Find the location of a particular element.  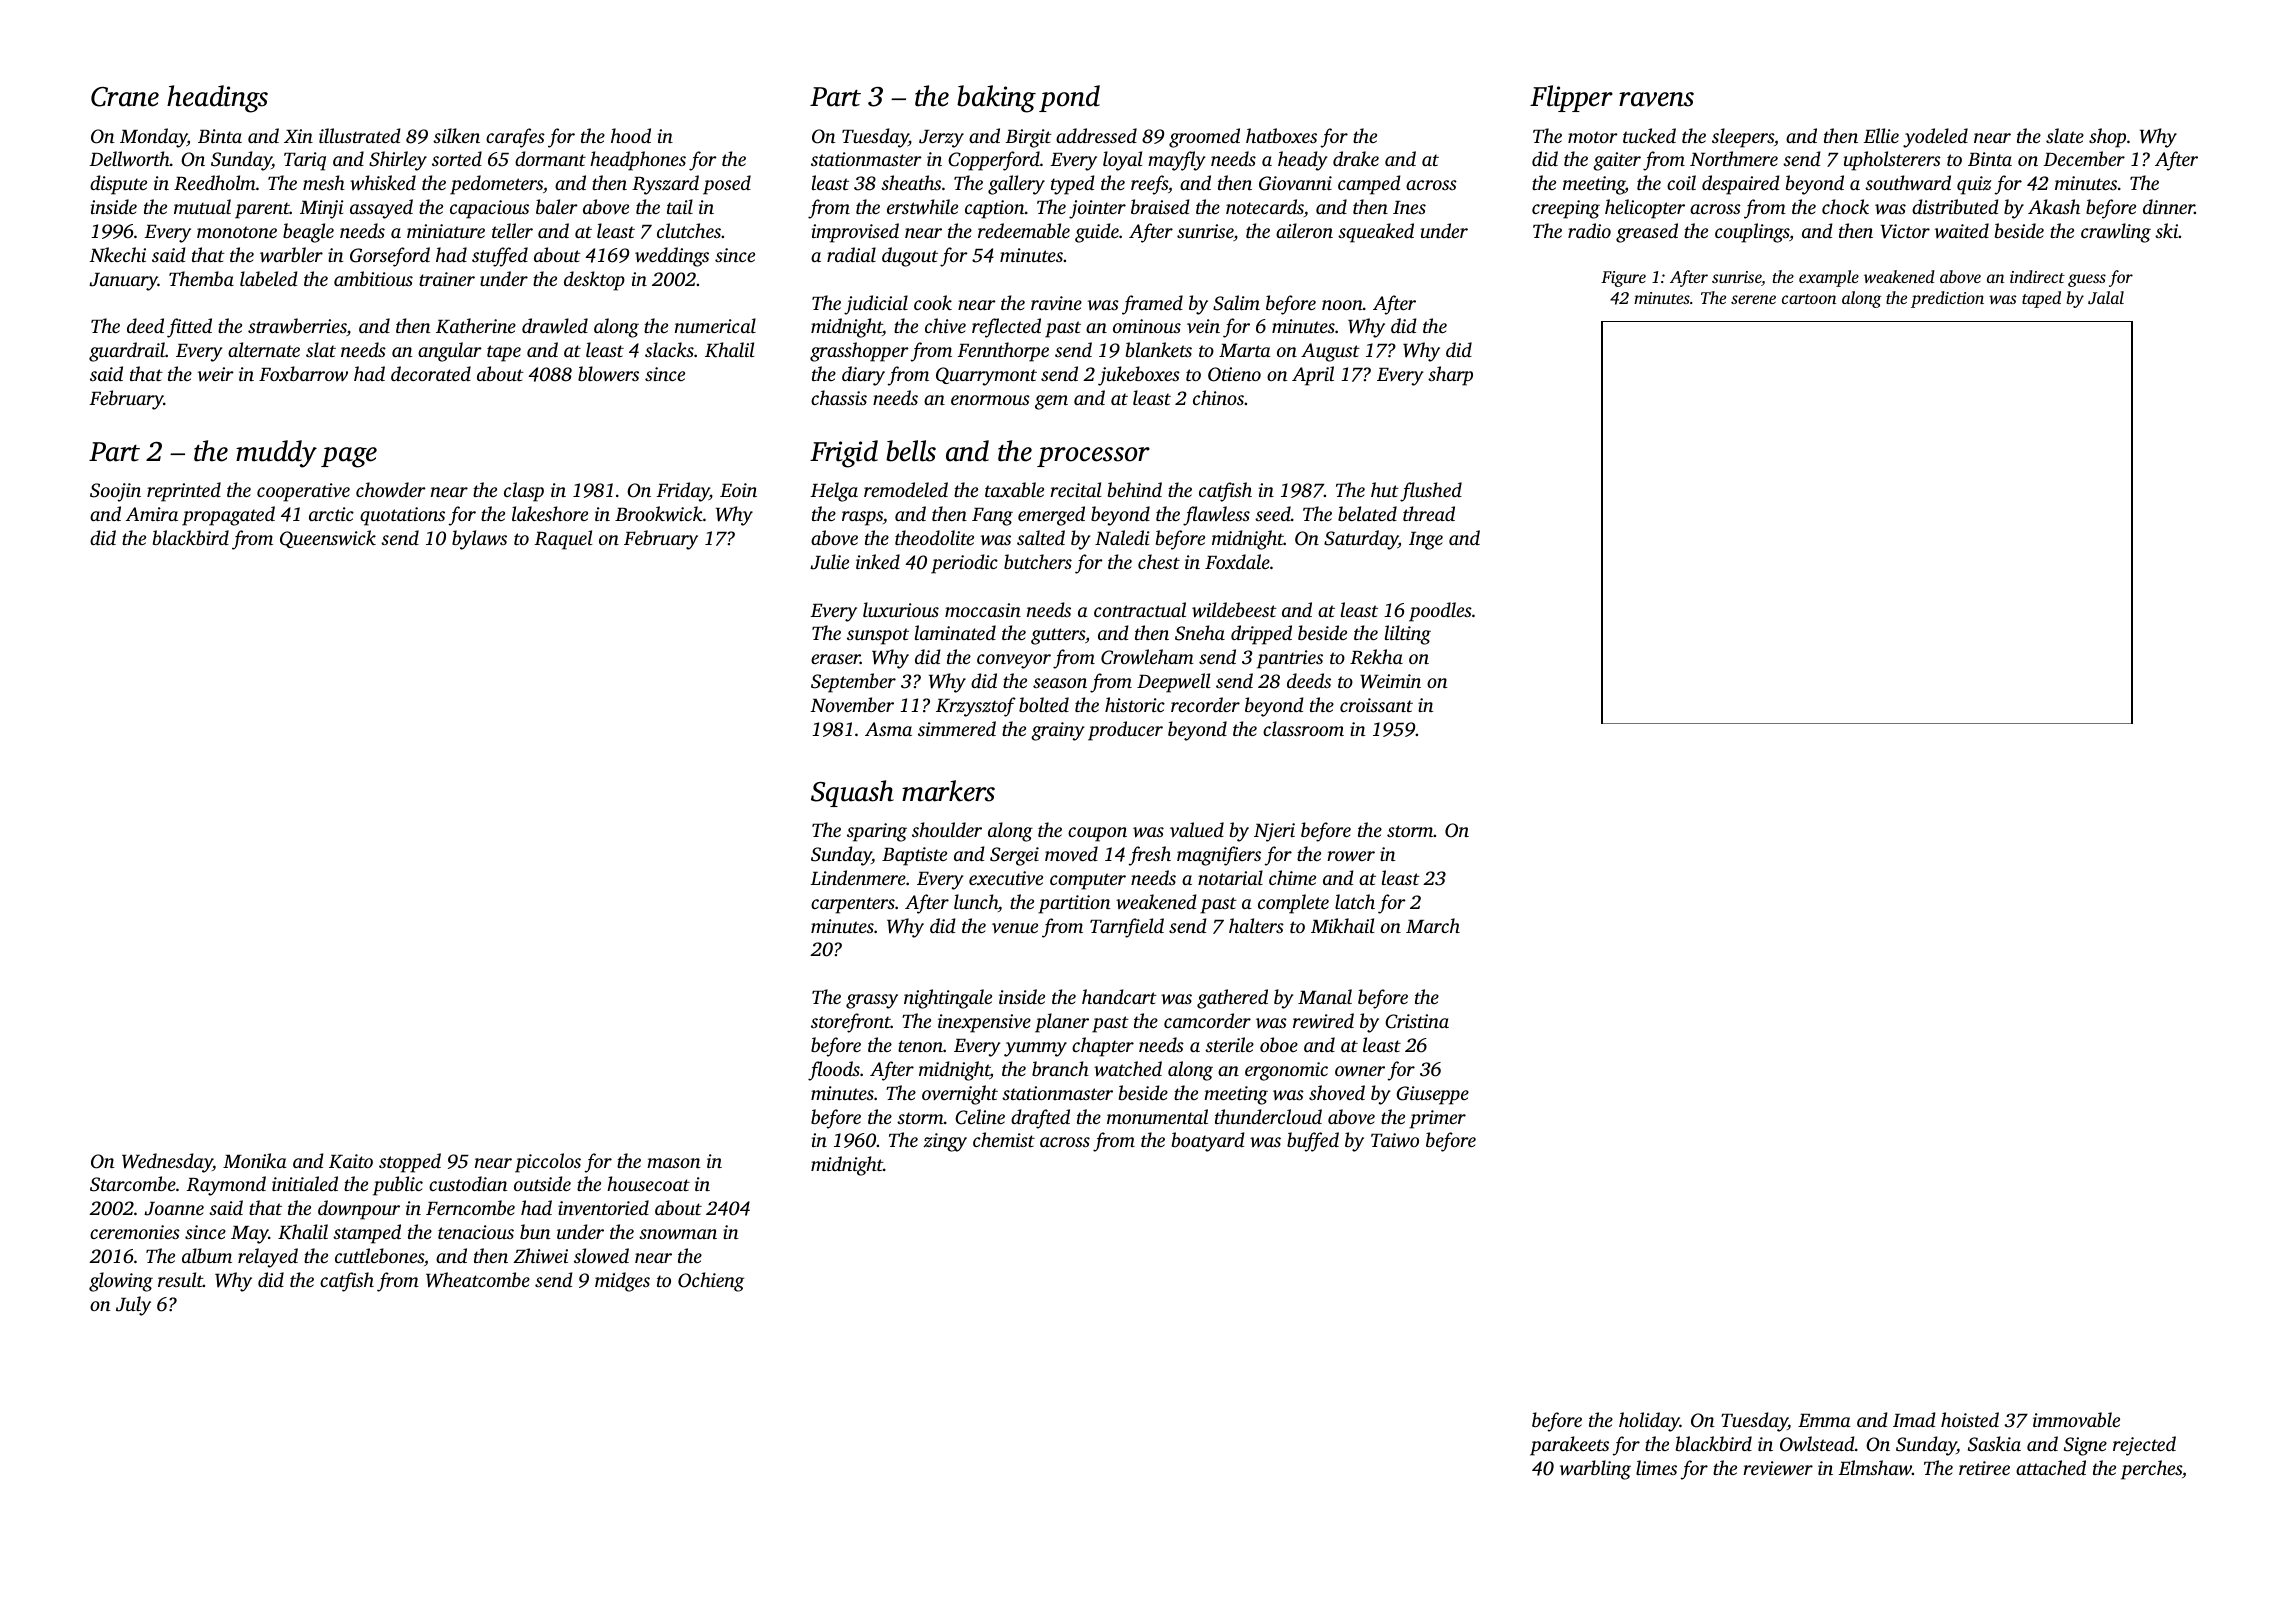

baking is located at coordinates (996, 99).
